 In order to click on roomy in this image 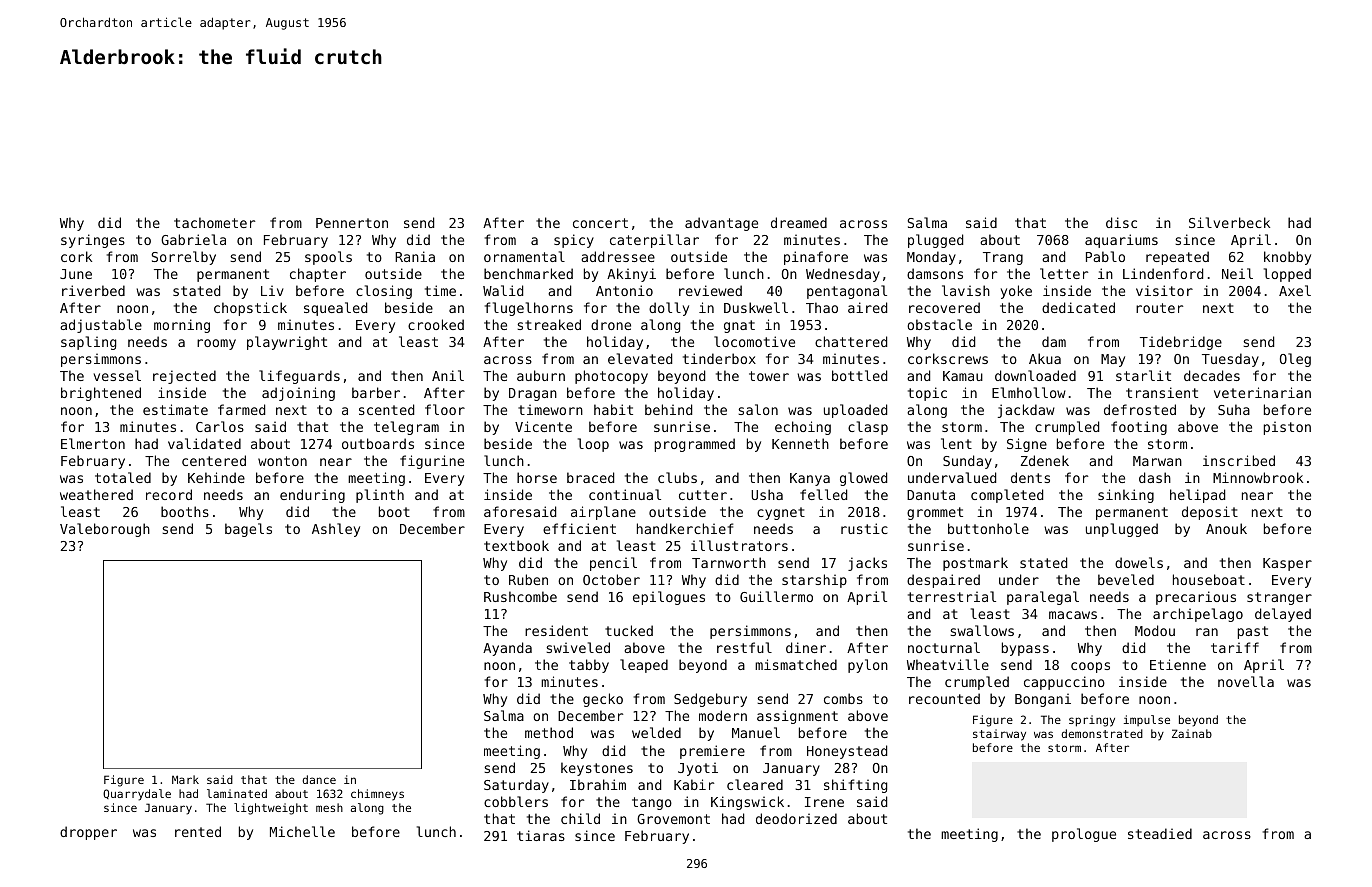, I will do `click(216, 344)`.
